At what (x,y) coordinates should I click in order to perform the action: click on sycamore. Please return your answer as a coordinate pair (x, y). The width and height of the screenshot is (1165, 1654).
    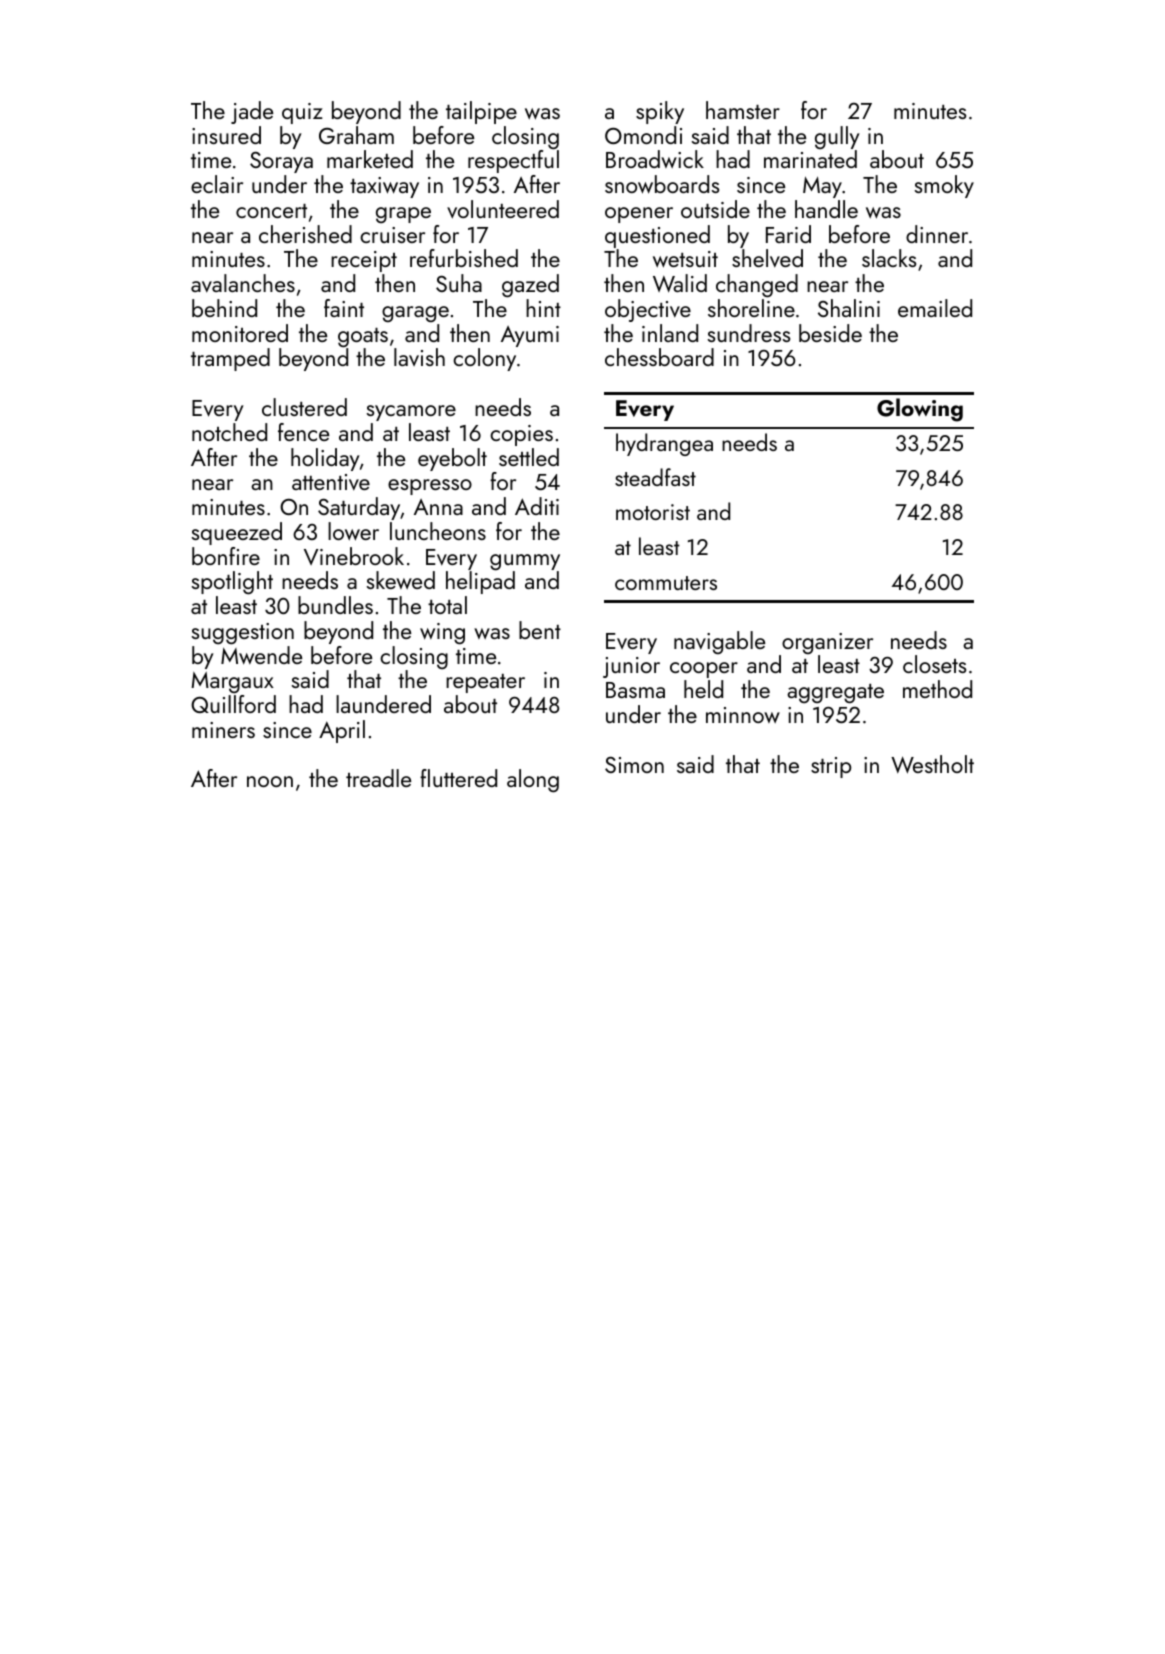
    Looking at the image, I should click on (411, 413).
